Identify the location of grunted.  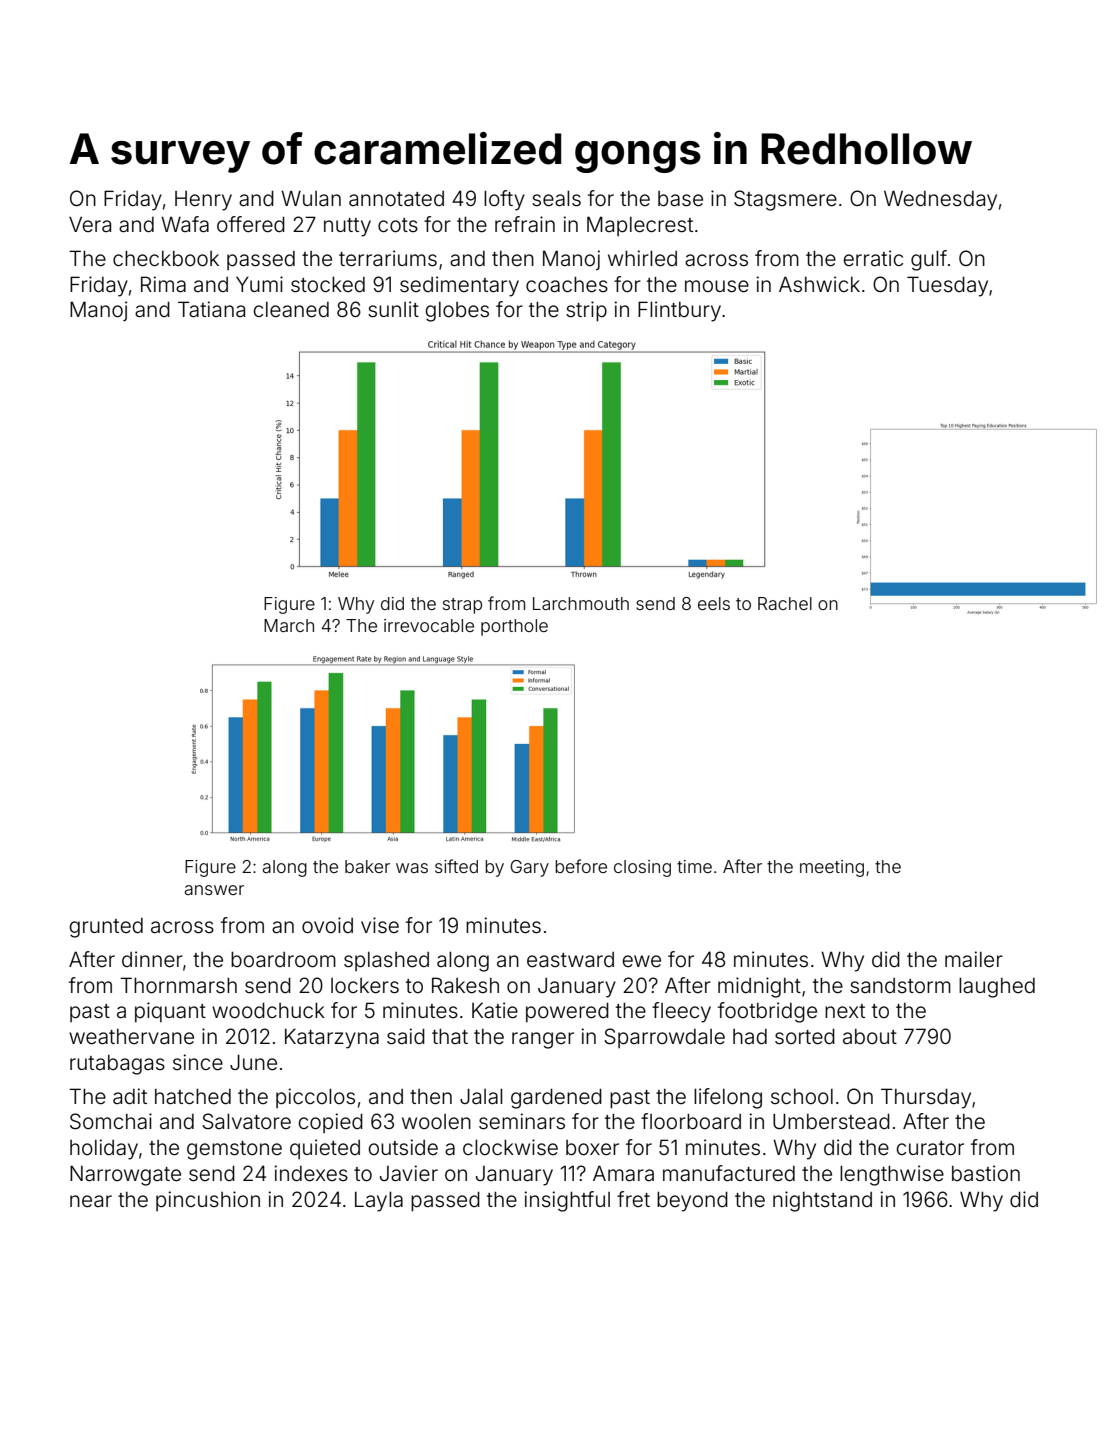
(106, 928).
